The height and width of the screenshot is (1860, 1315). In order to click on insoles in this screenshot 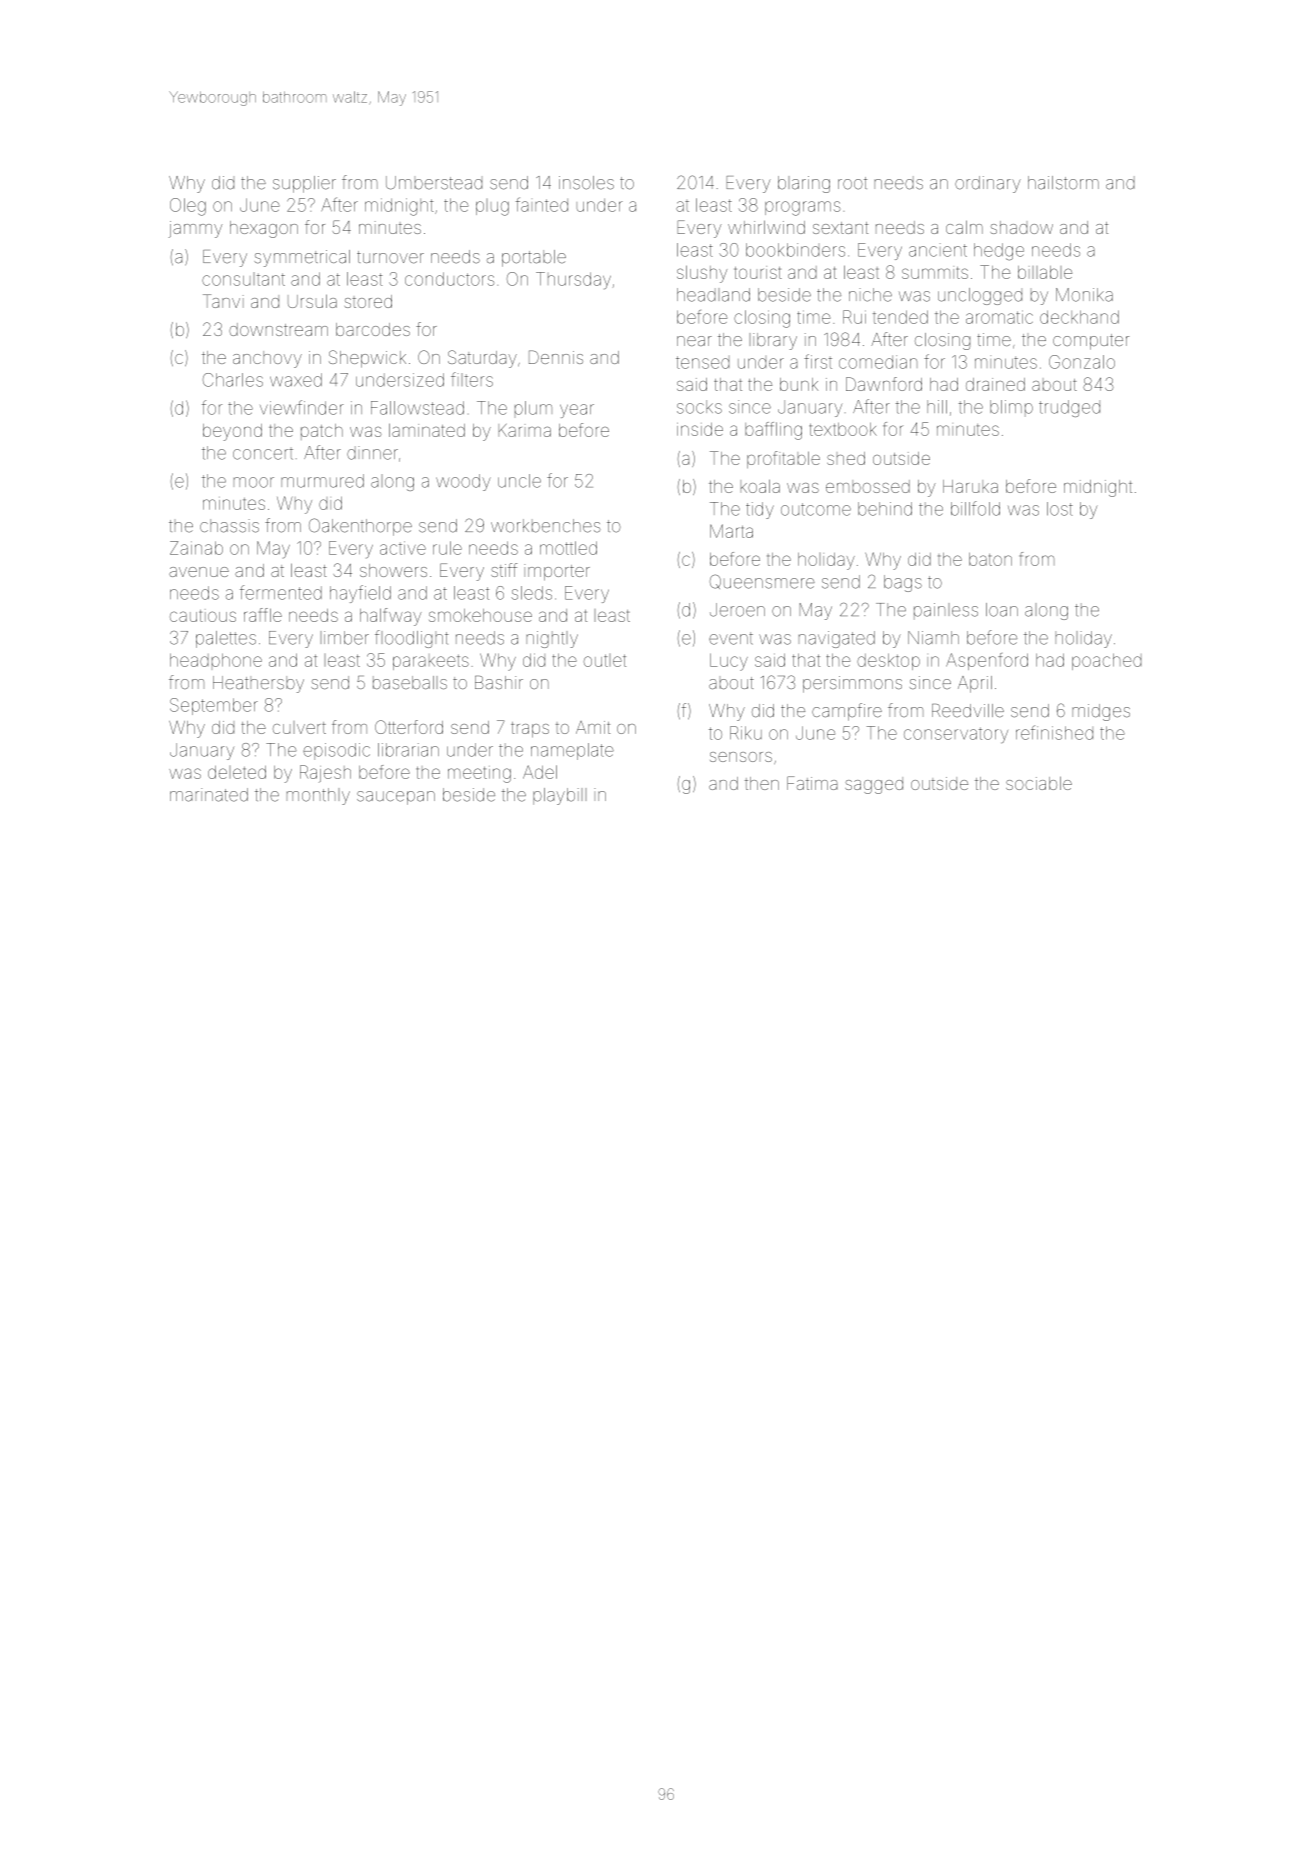, I will do `click(586, 183)`.
